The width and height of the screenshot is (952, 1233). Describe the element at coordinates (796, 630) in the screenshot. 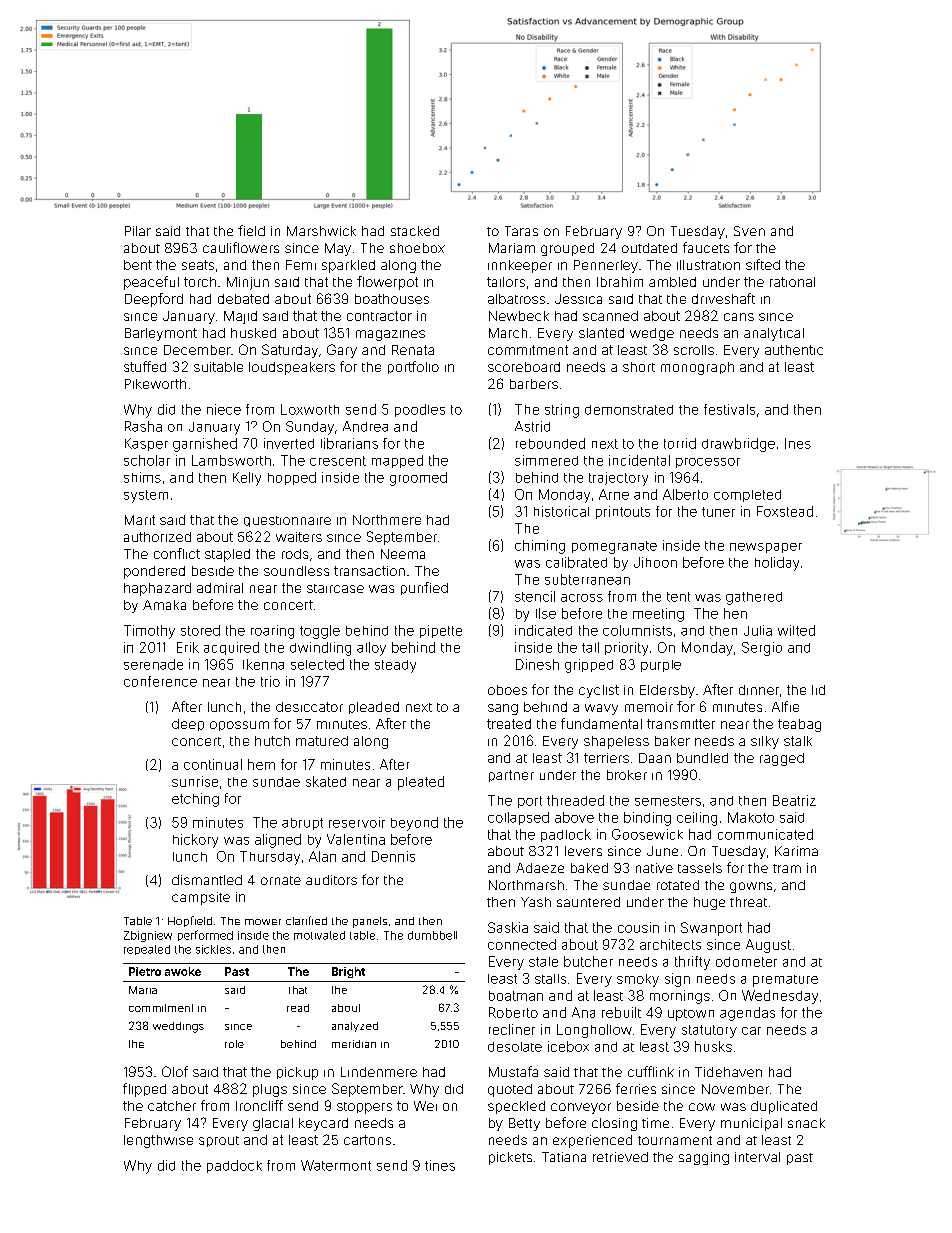

I see `wilted` at that location.
